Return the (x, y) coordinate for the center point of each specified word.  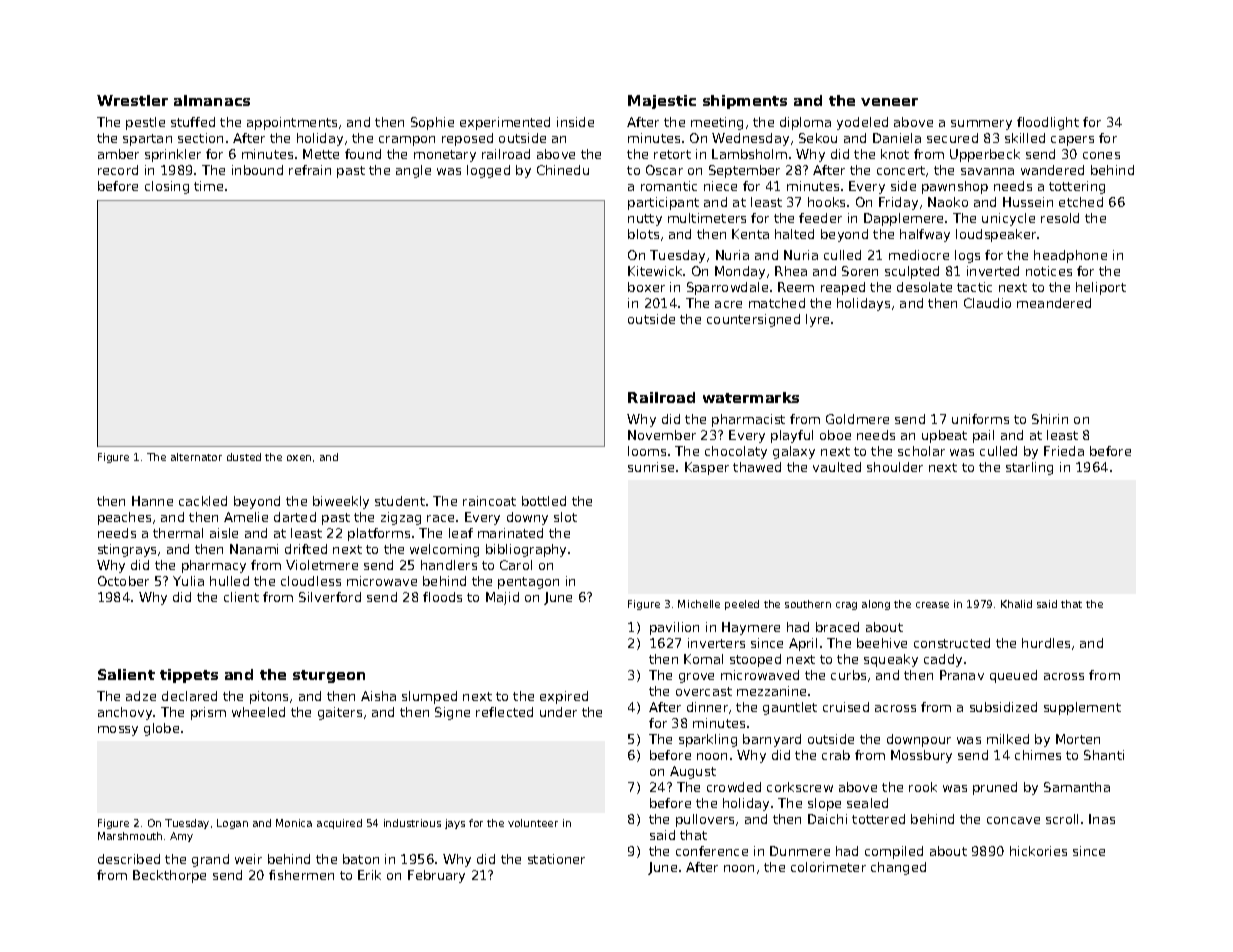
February (436, 876)
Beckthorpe (169, 876)
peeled (742, 605)
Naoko (948, 202)
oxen (299, 458)
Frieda (1064, 451)
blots (643, 234)
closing (167, 187)
